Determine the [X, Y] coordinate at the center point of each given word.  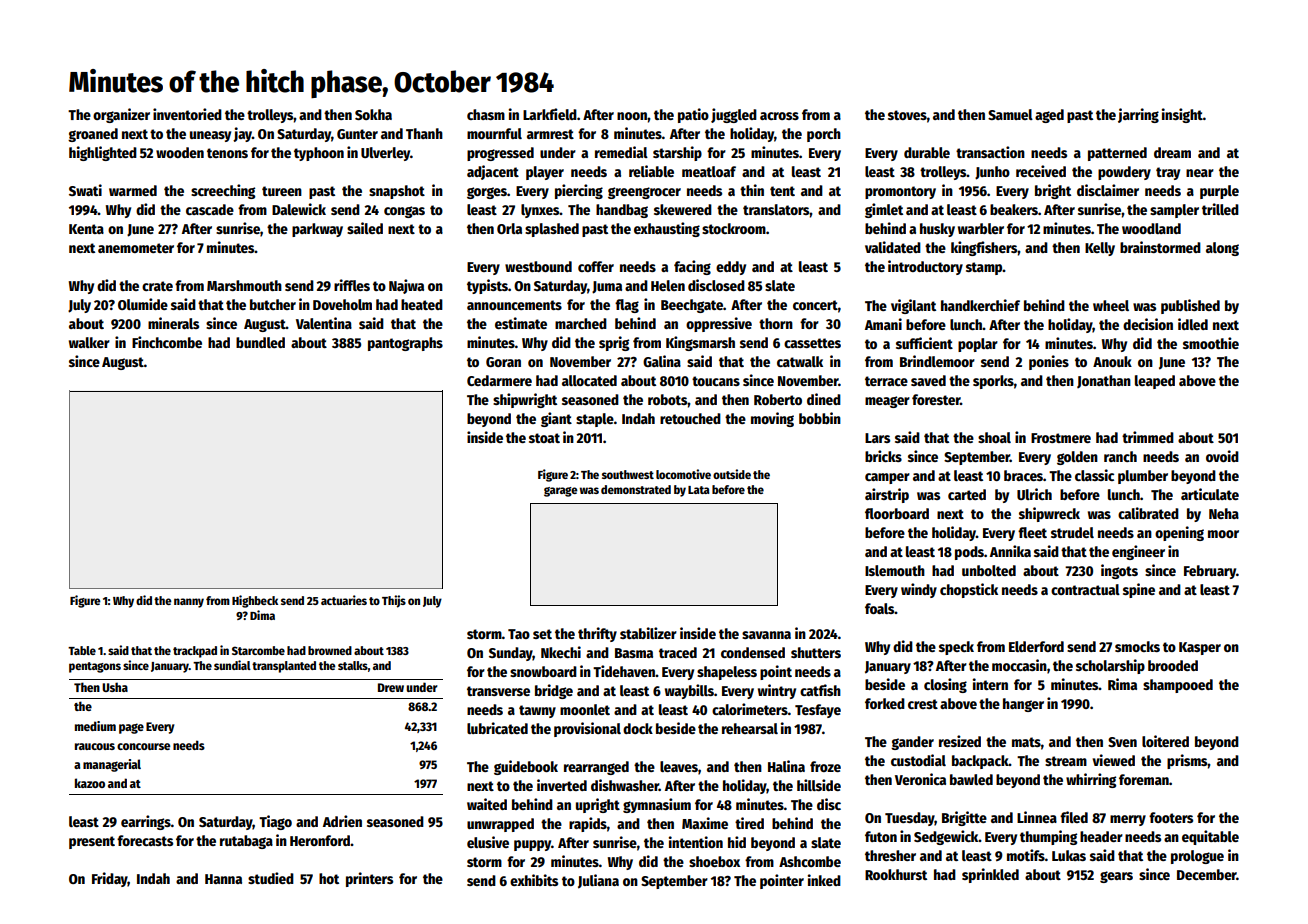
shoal [994, 437]
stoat [544, 438]
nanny [189, 603]
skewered [683, 209]
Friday [110, 879]
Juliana [598, 881]
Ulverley [385, 154]
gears [1116, 877]
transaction [990, 152]
